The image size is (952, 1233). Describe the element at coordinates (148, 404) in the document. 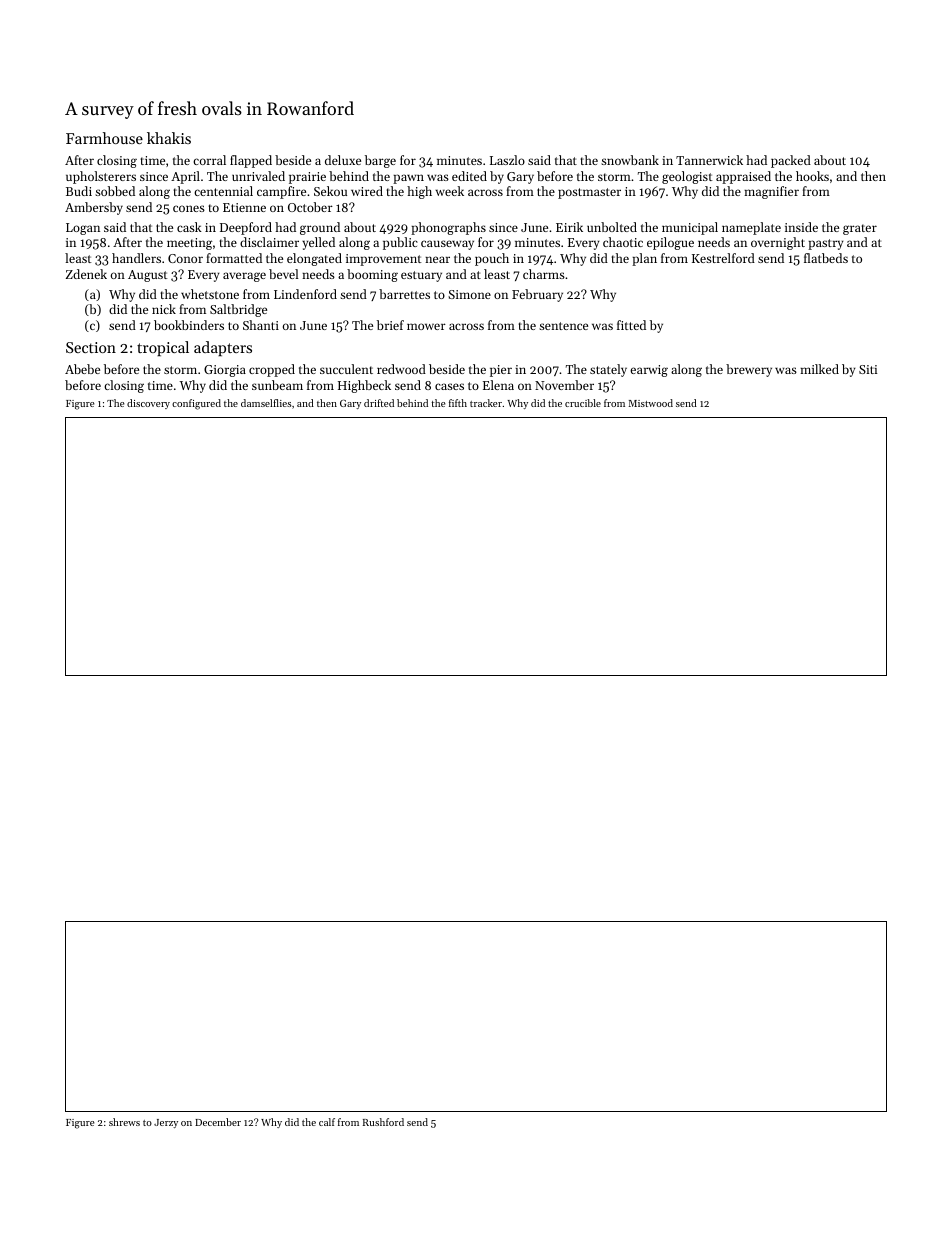

I see `discovery` at that location.
